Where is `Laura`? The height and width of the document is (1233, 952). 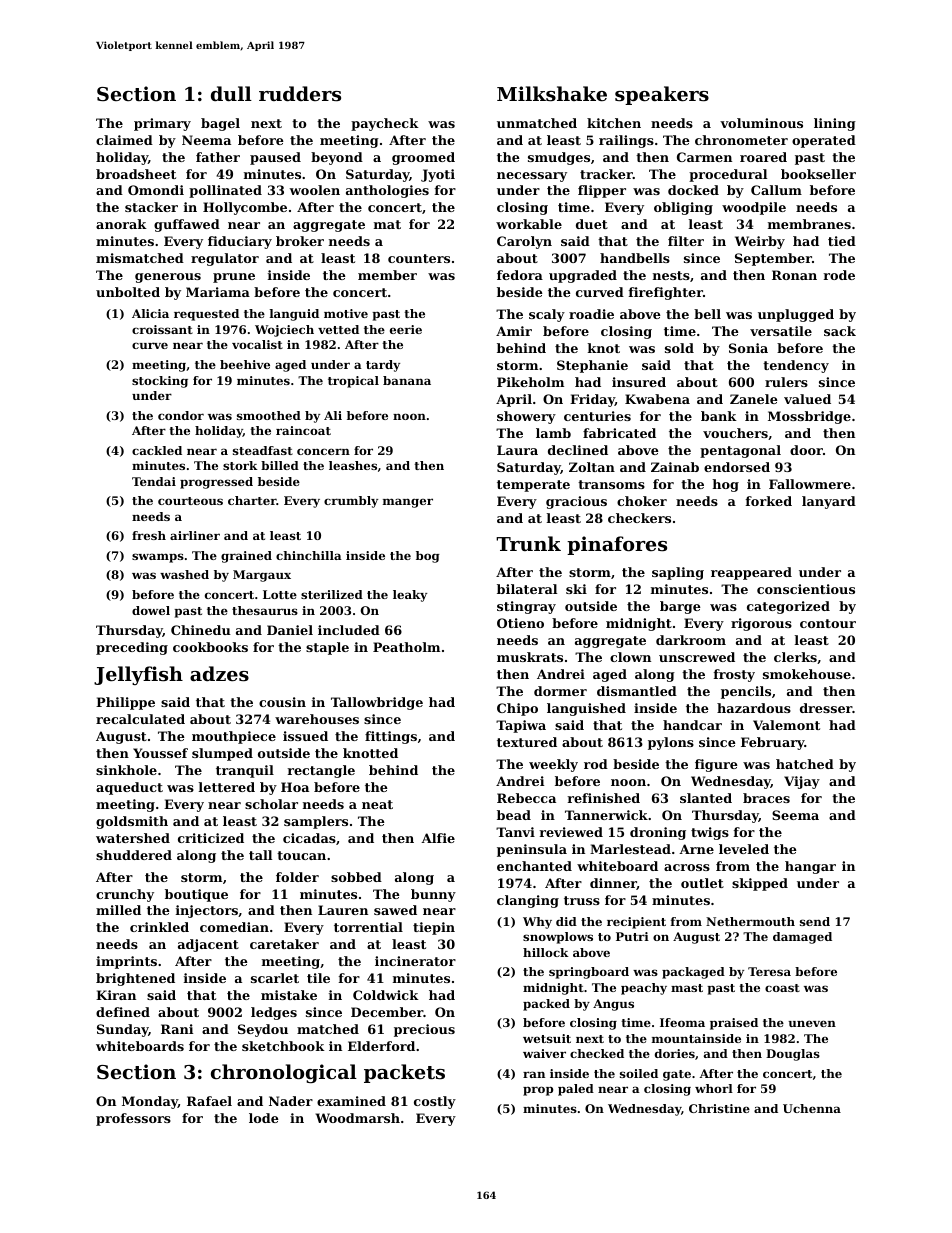
Laura is located at coordinates (517, 450).
